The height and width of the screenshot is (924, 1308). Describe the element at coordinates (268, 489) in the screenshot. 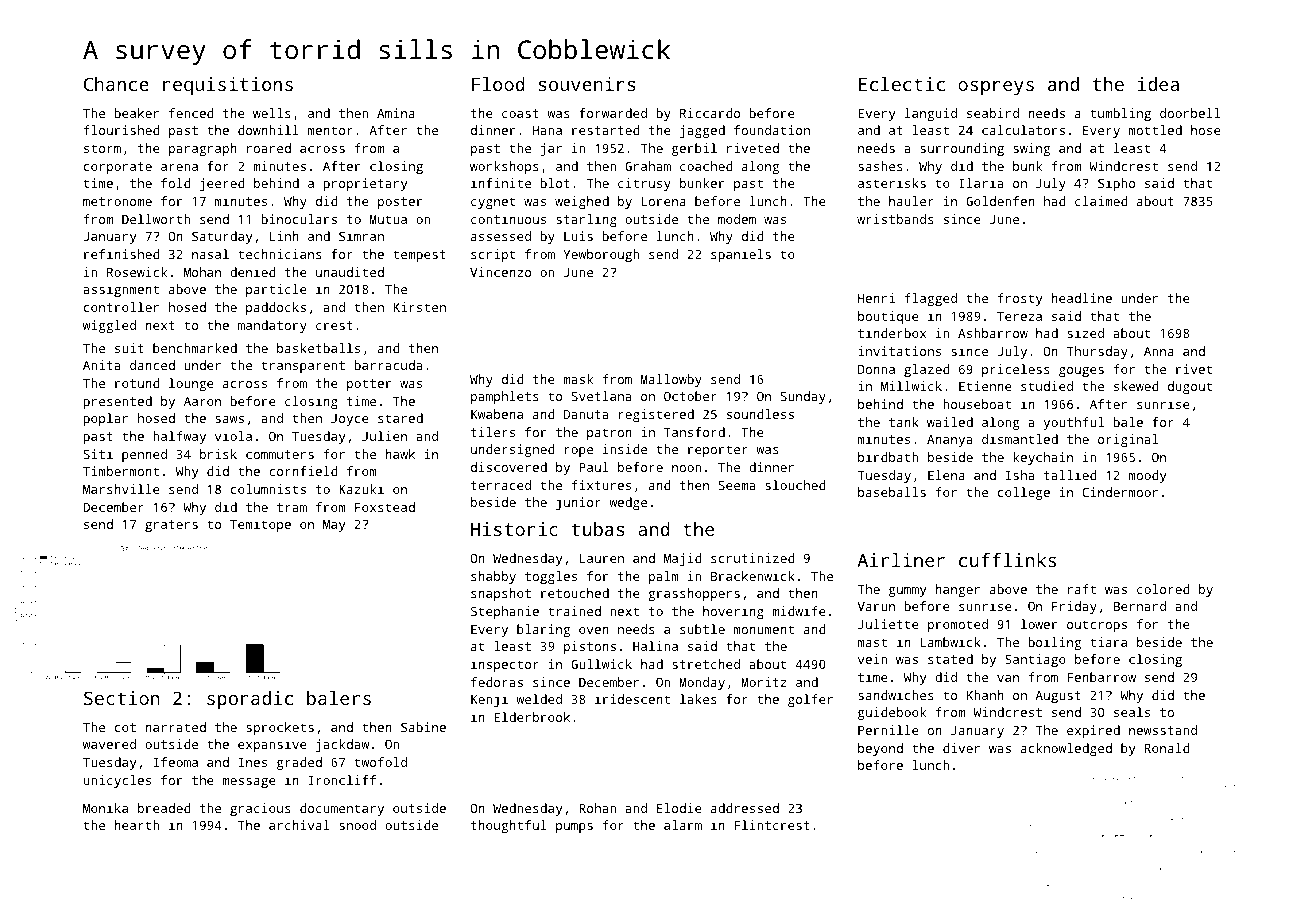

I see `columnists` at that location.
